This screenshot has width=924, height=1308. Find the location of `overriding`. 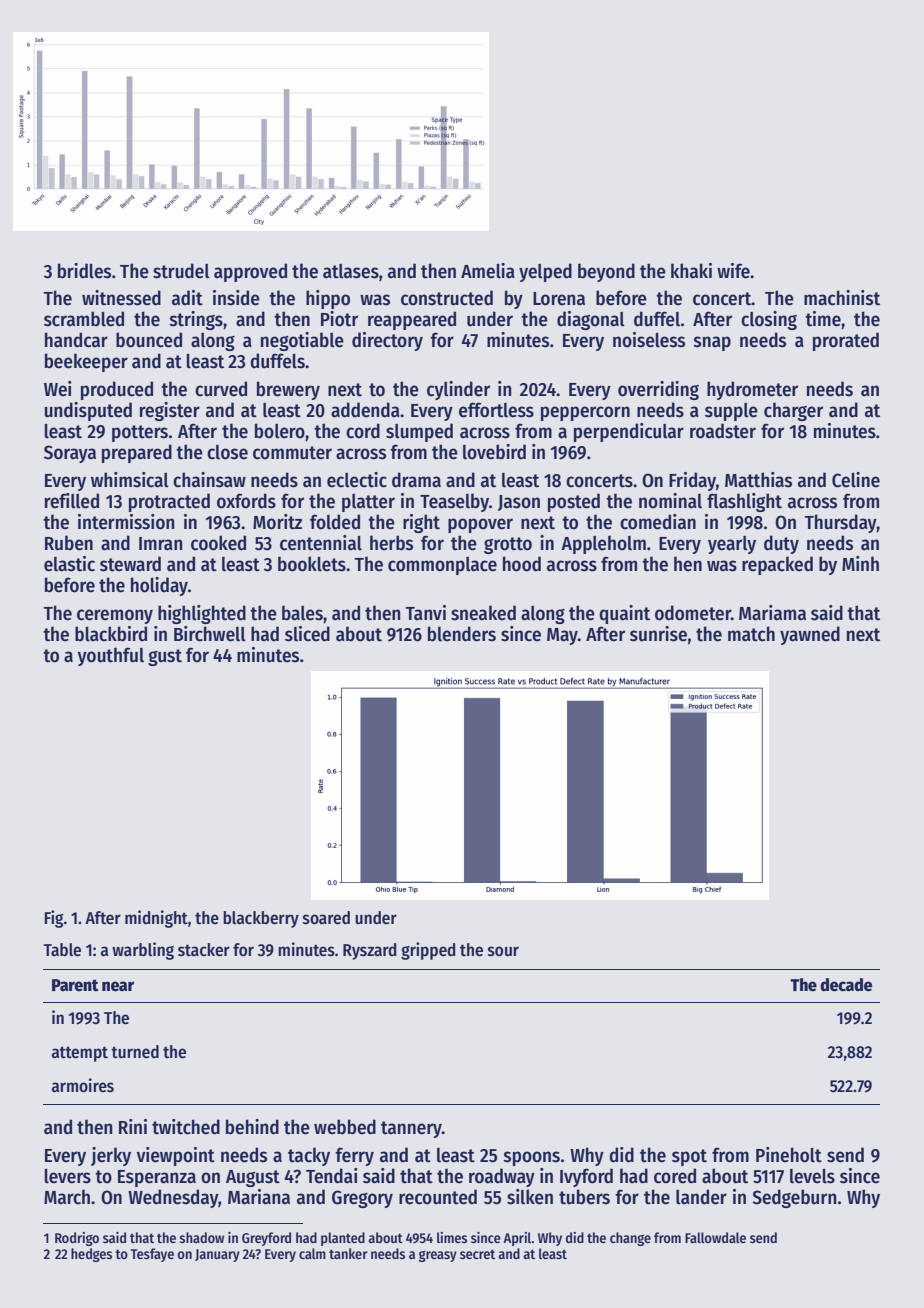

overriding is located at coordinates (658, 390).
